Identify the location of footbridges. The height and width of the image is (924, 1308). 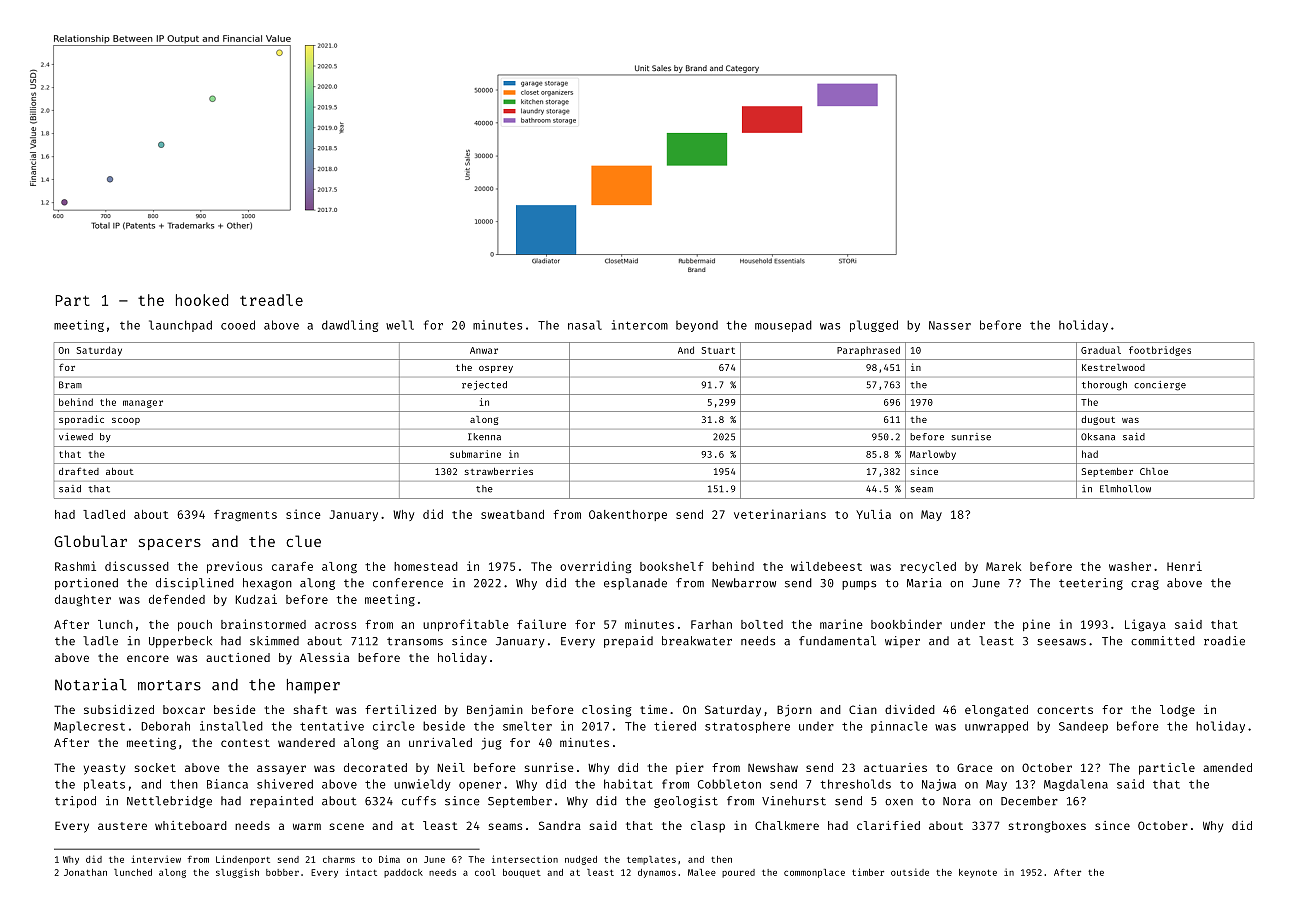
(1160, 351).
